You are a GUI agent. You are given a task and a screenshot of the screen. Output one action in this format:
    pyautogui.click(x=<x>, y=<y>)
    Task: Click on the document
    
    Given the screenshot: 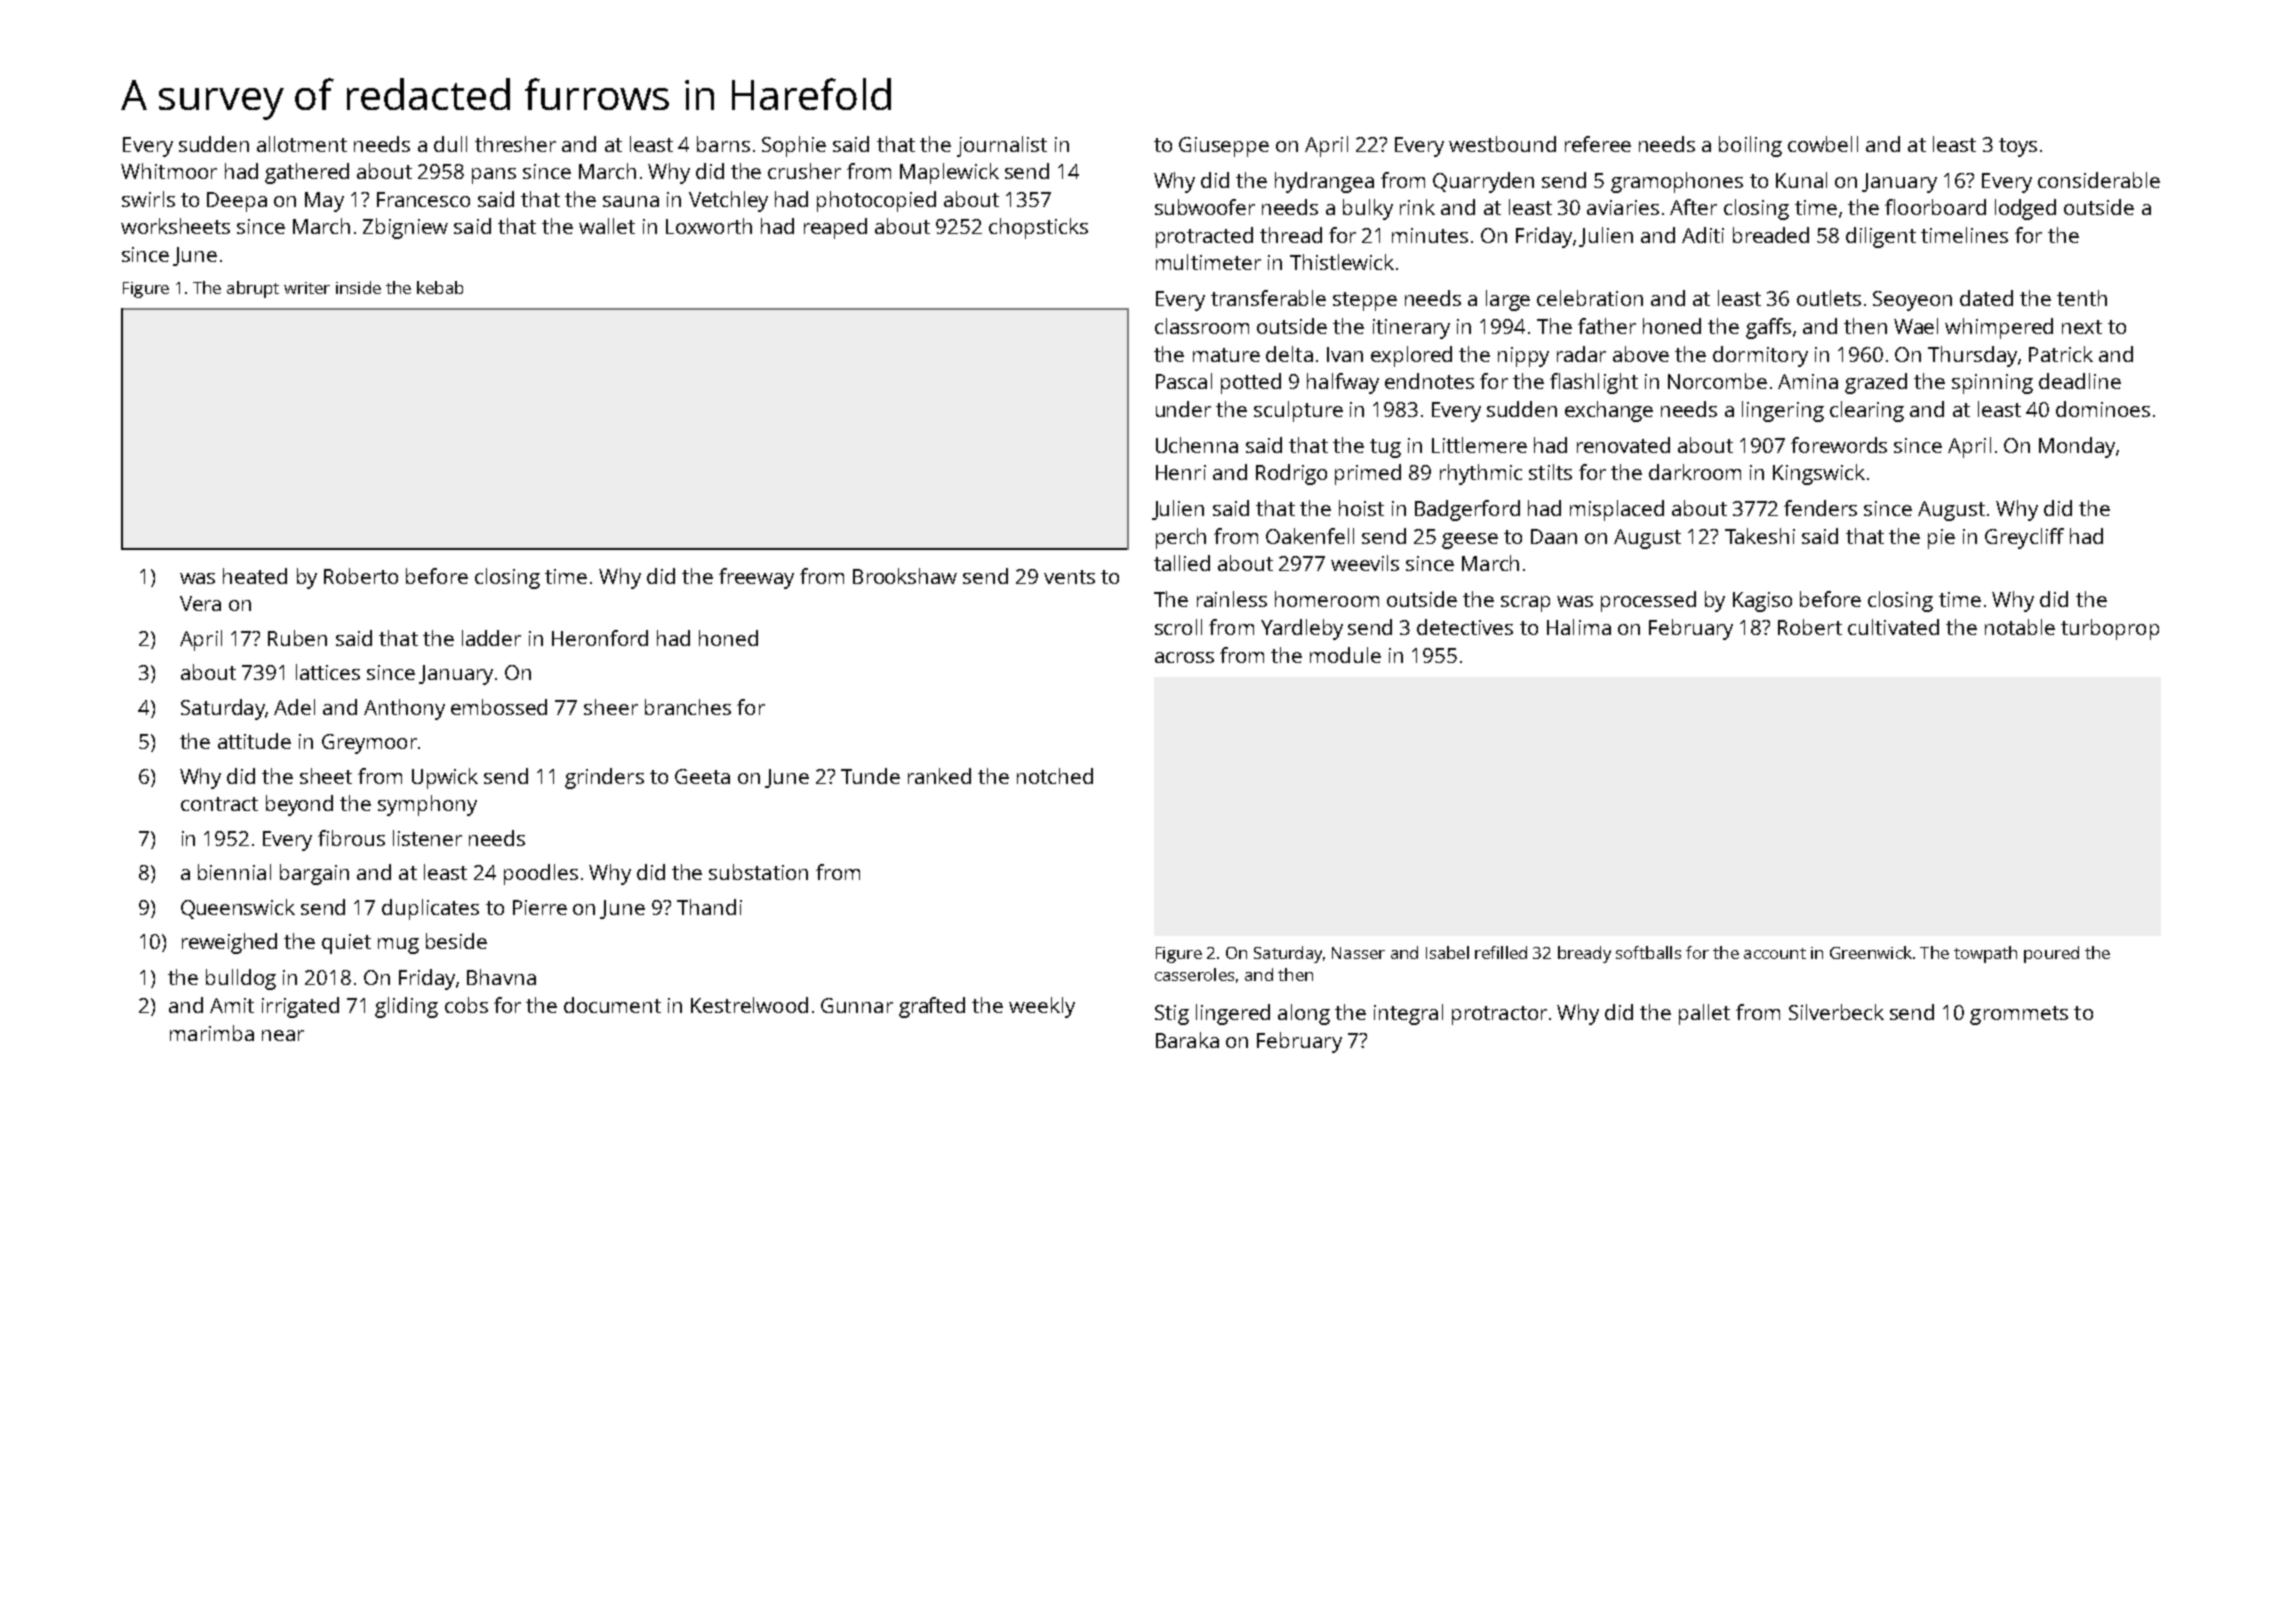 What is the action you would take?
    pyautogui.click(x=612, y=1005)
